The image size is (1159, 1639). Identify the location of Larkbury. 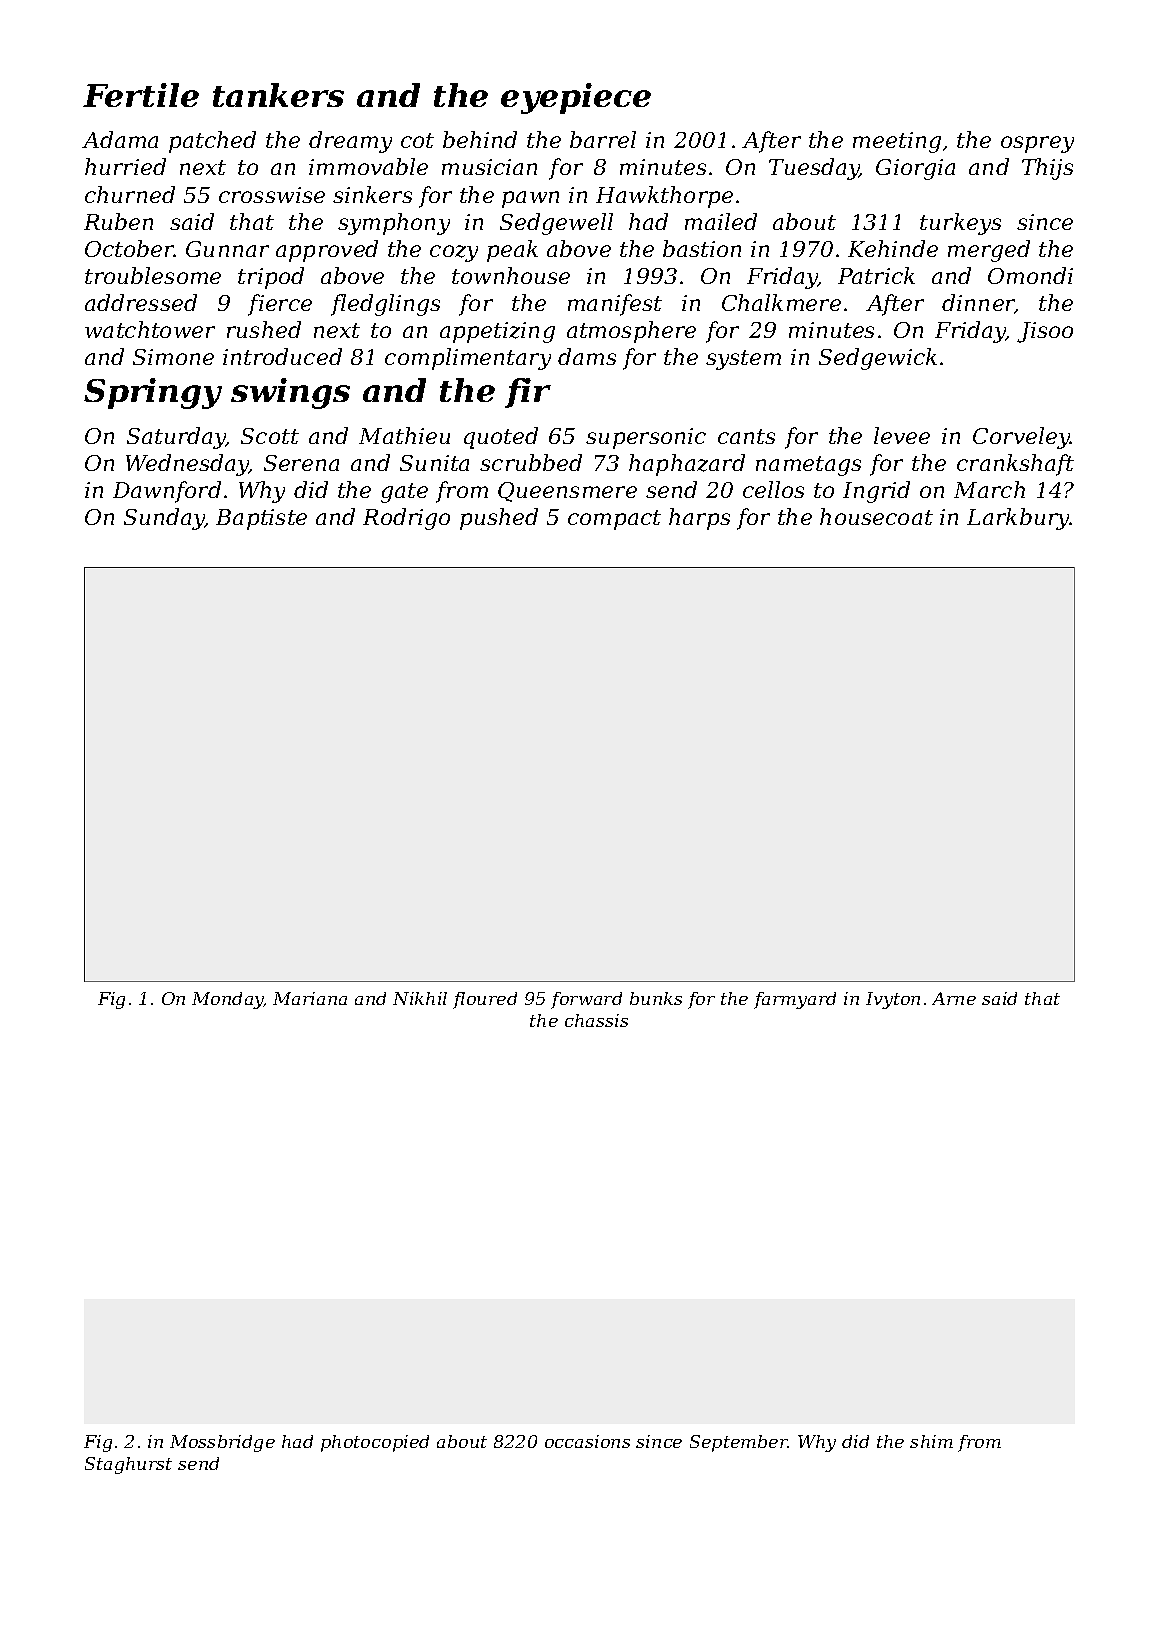
(1018, 519).
